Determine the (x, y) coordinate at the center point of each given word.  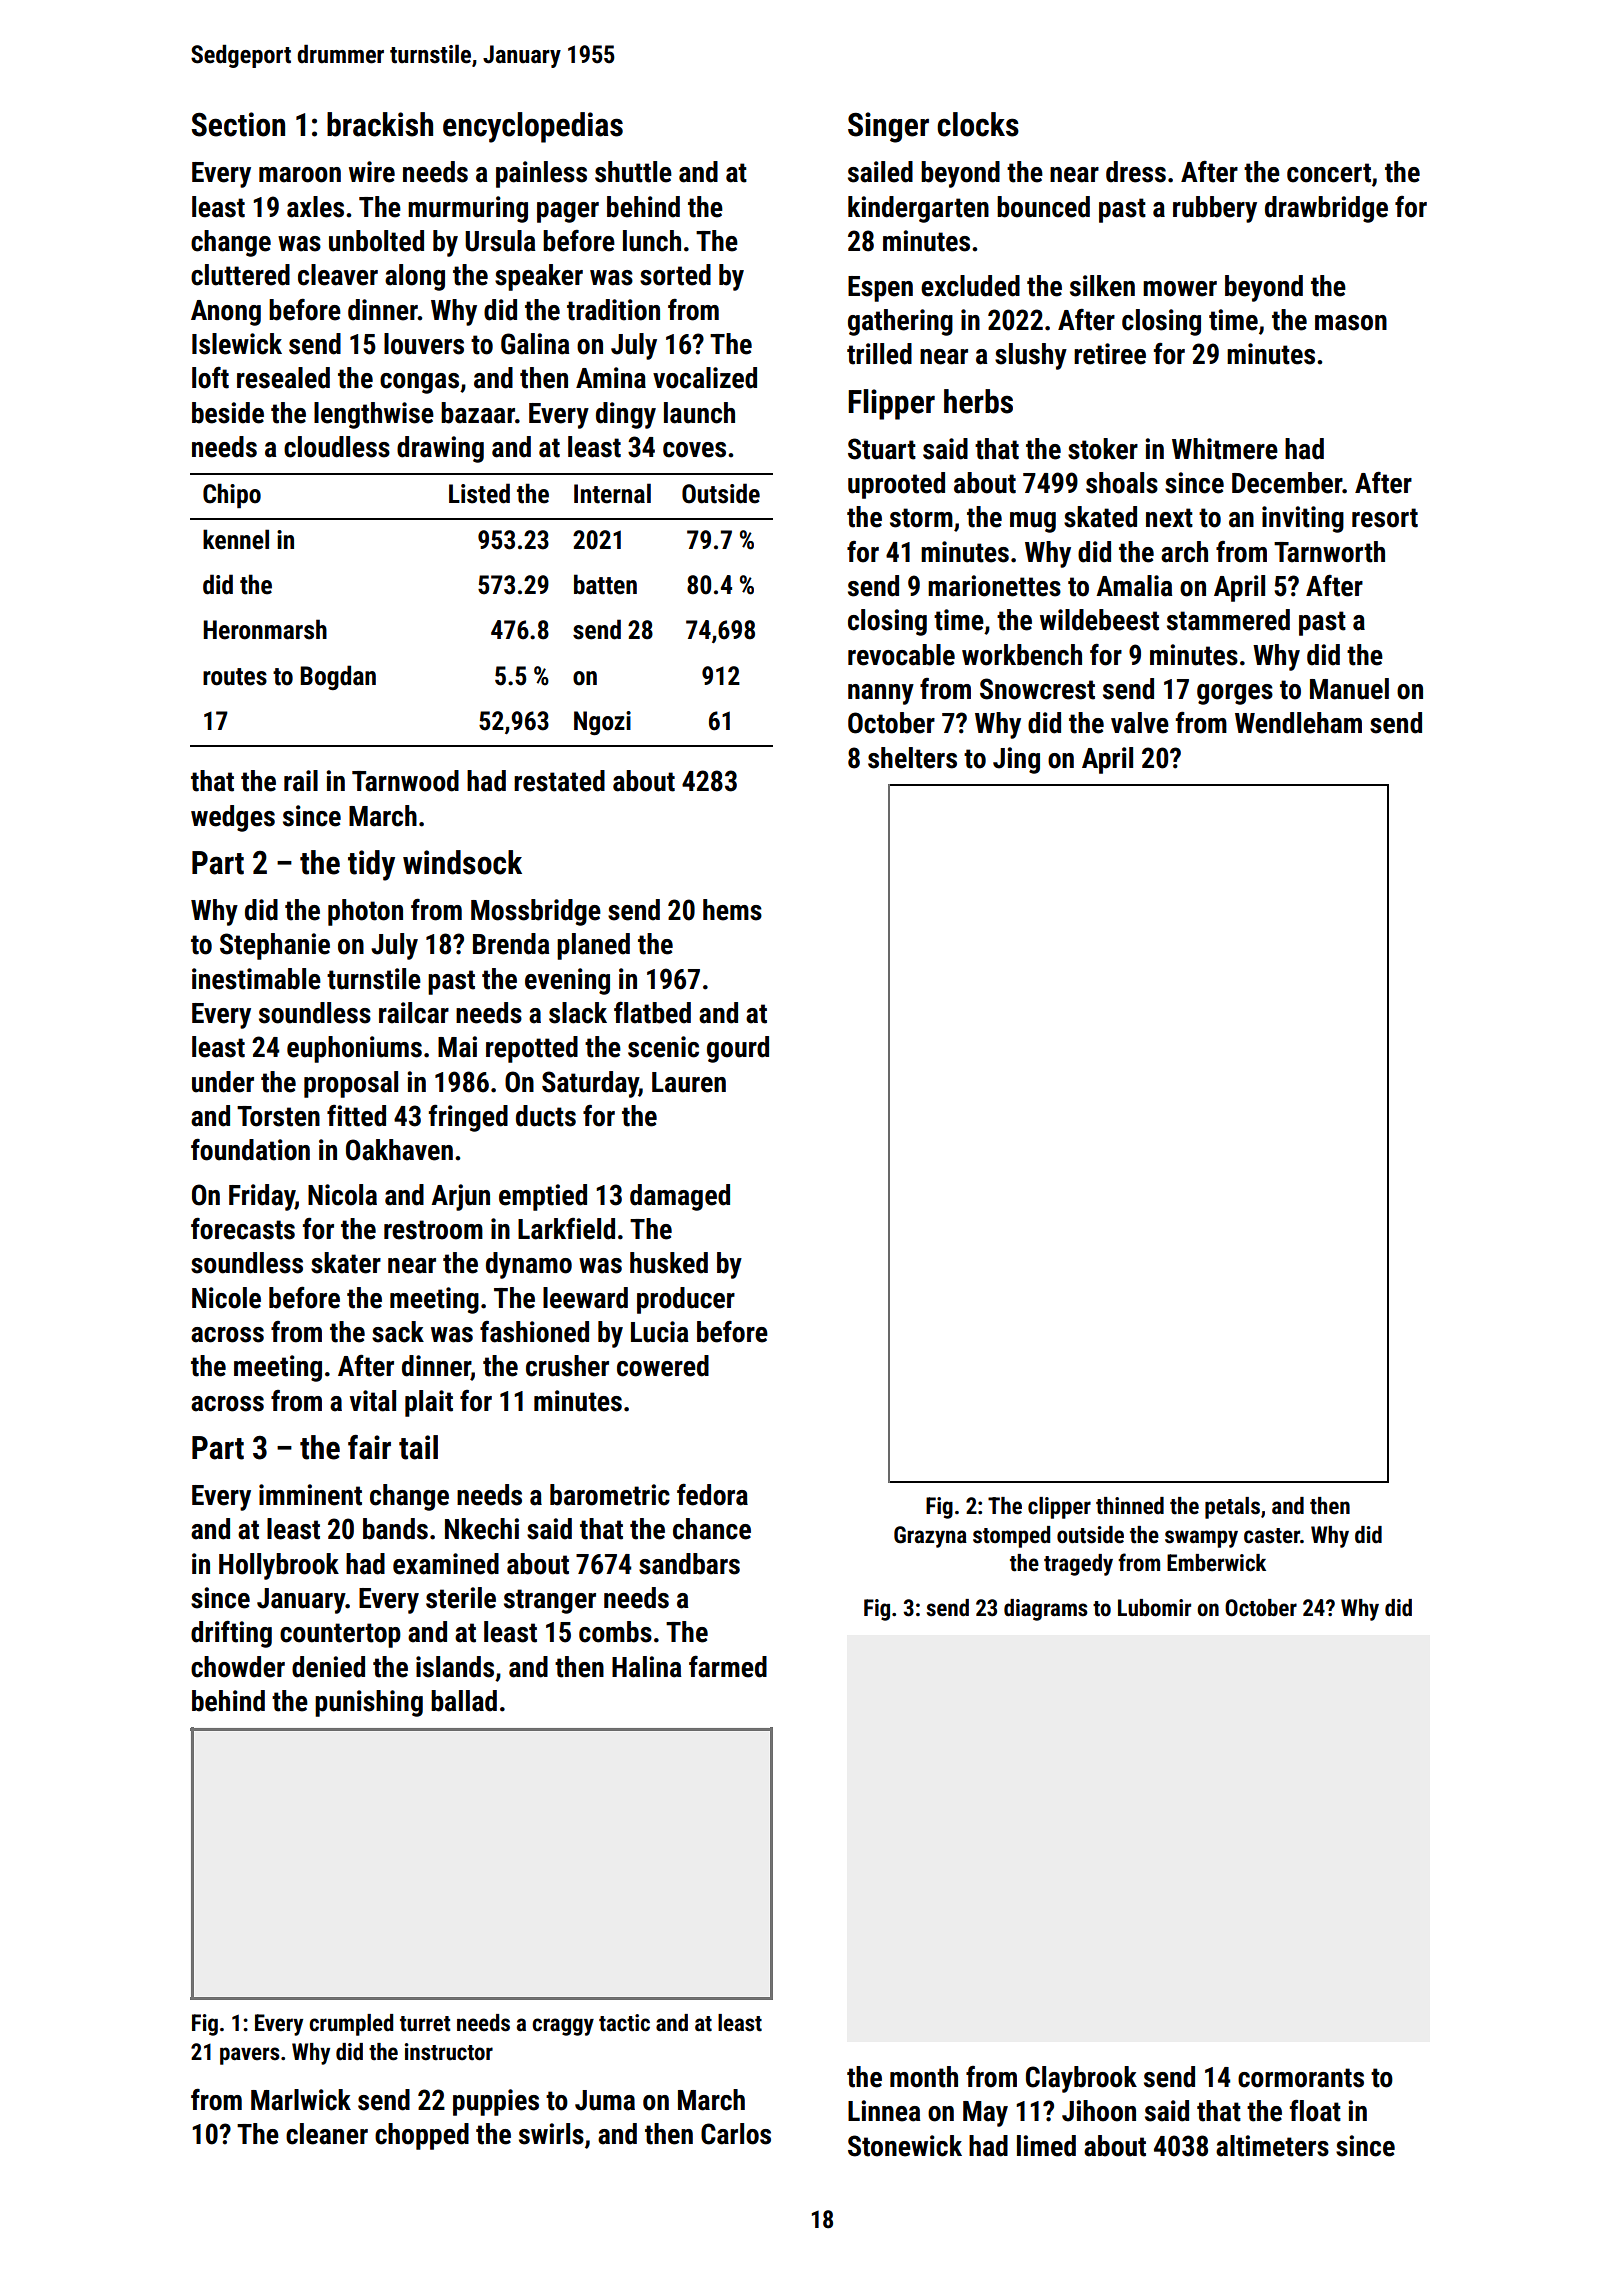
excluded (970, 286)
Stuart (882, 449)
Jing (1016, 760)
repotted (532, 1049)
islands (455, 1667)
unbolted (376, 241)
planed (593, 946)
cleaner (327, 2134)
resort (1385, 518)
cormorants (1301, 2078)
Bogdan (338, 677)
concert (1329, 173)
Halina (647, 1667)
